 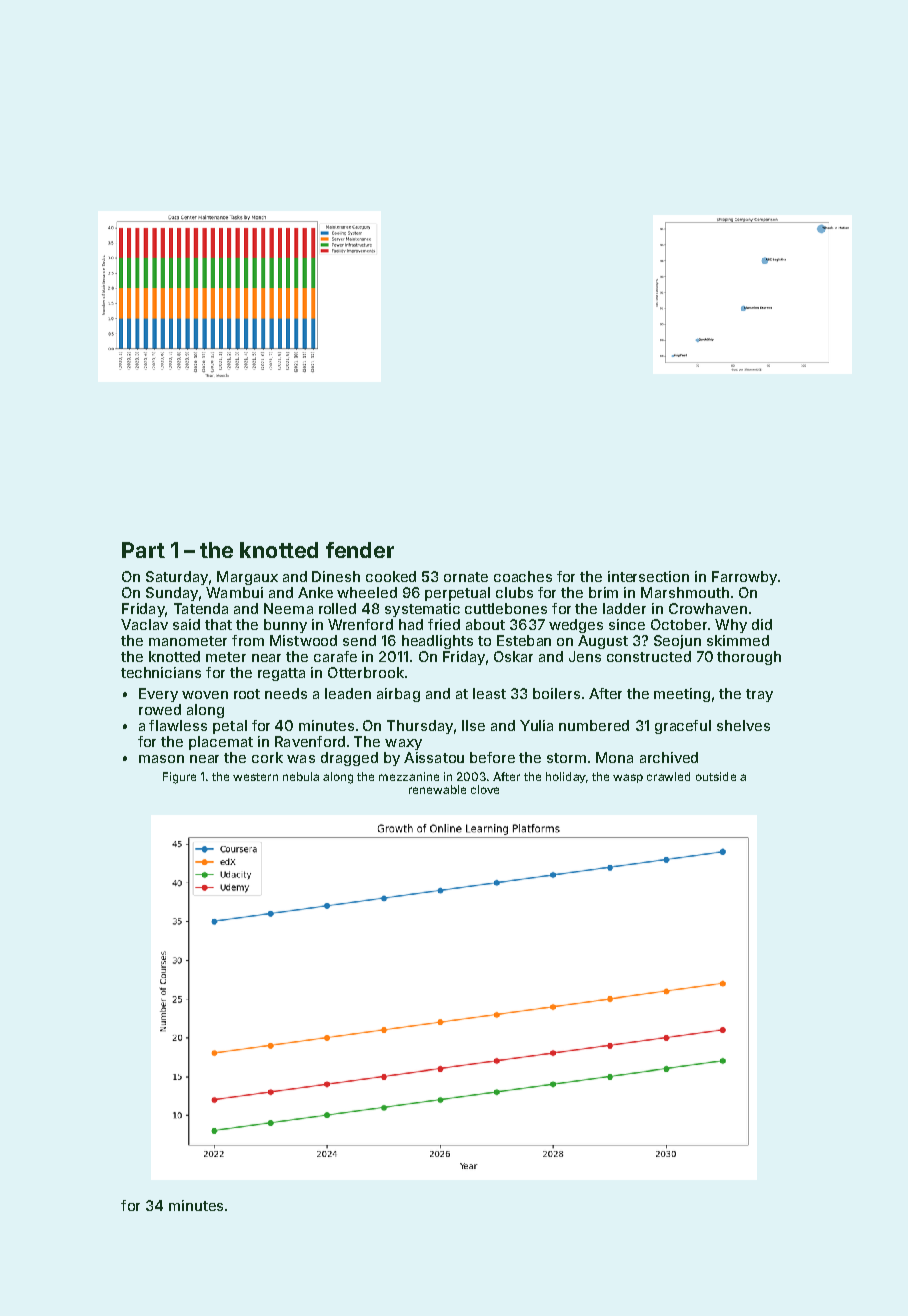 What do you see at coordinates (301, 776) in the screenshot?
I see `nebula` at bounding box center [301, 776].
